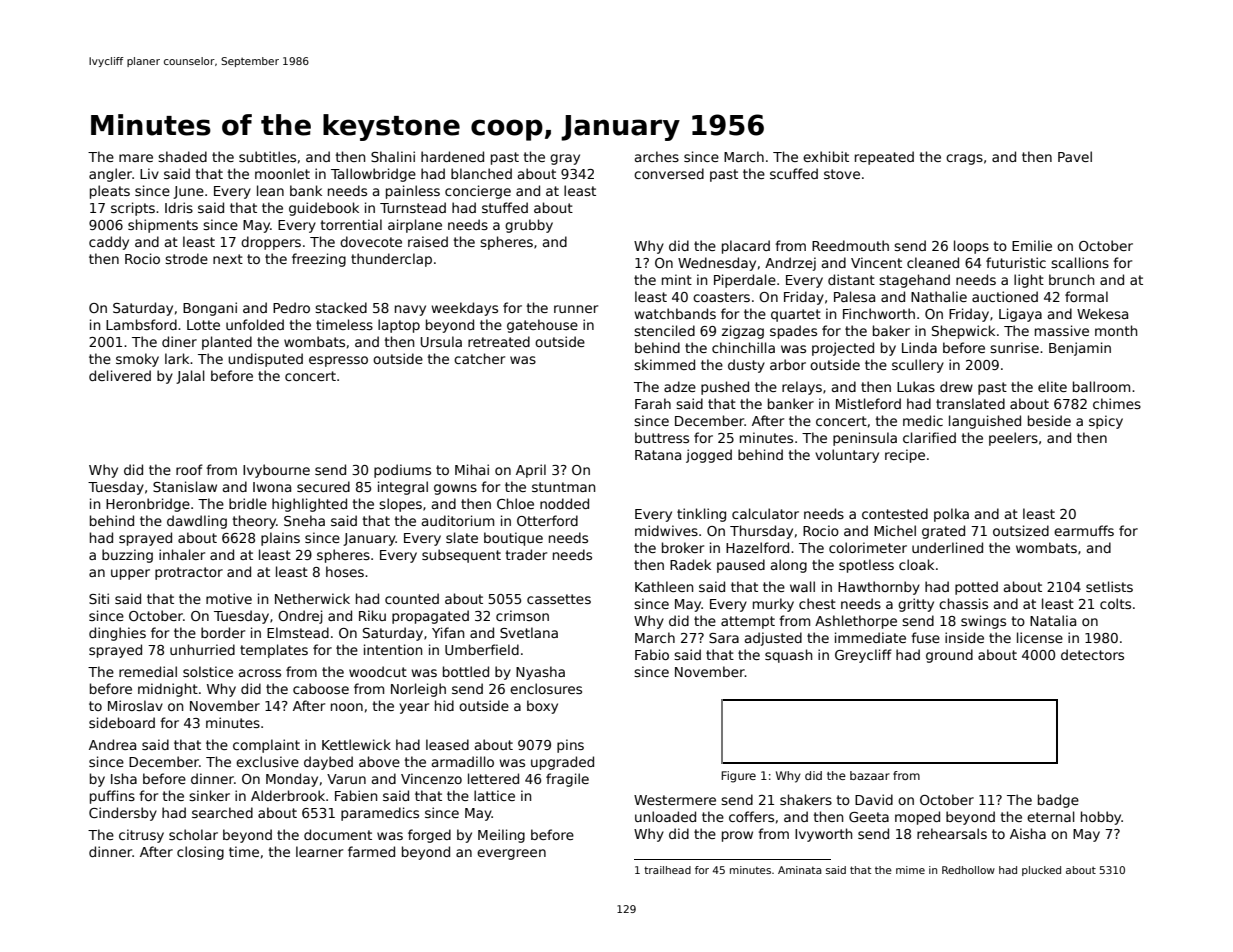 This image has width=1233, height=952. I want to click on Ondrej, so click(300, 617).
